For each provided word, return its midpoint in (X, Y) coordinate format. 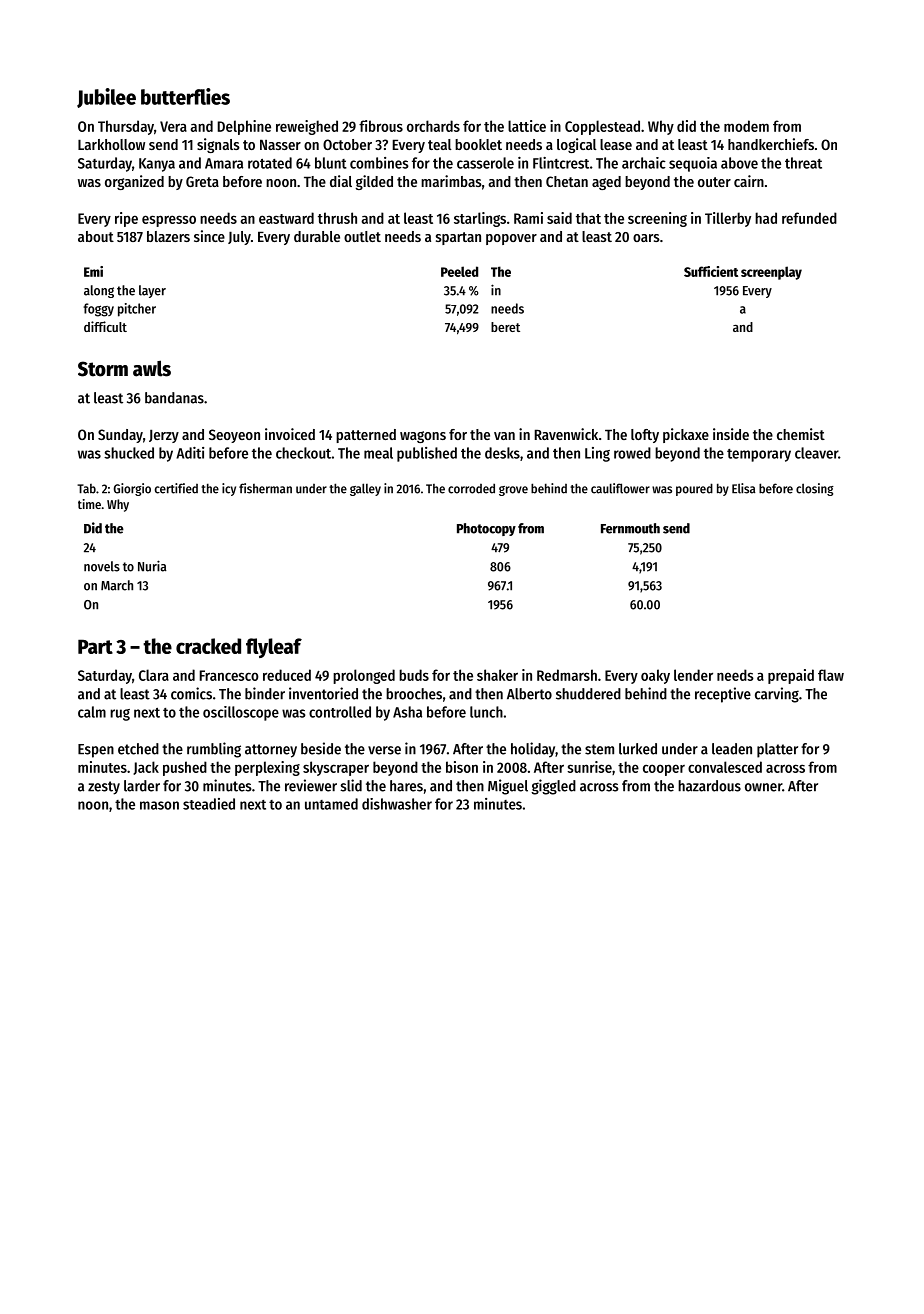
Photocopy (486, 529)
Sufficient (711, 271)
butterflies (185, 96)
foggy (98, 310)
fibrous (381, 126)
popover (511, 239)
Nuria (152, 566)
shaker (497, 675)
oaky (655, 676)
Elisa (744, 488)
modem (746, 126)
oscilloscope (241, 713)
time (89, 504)
